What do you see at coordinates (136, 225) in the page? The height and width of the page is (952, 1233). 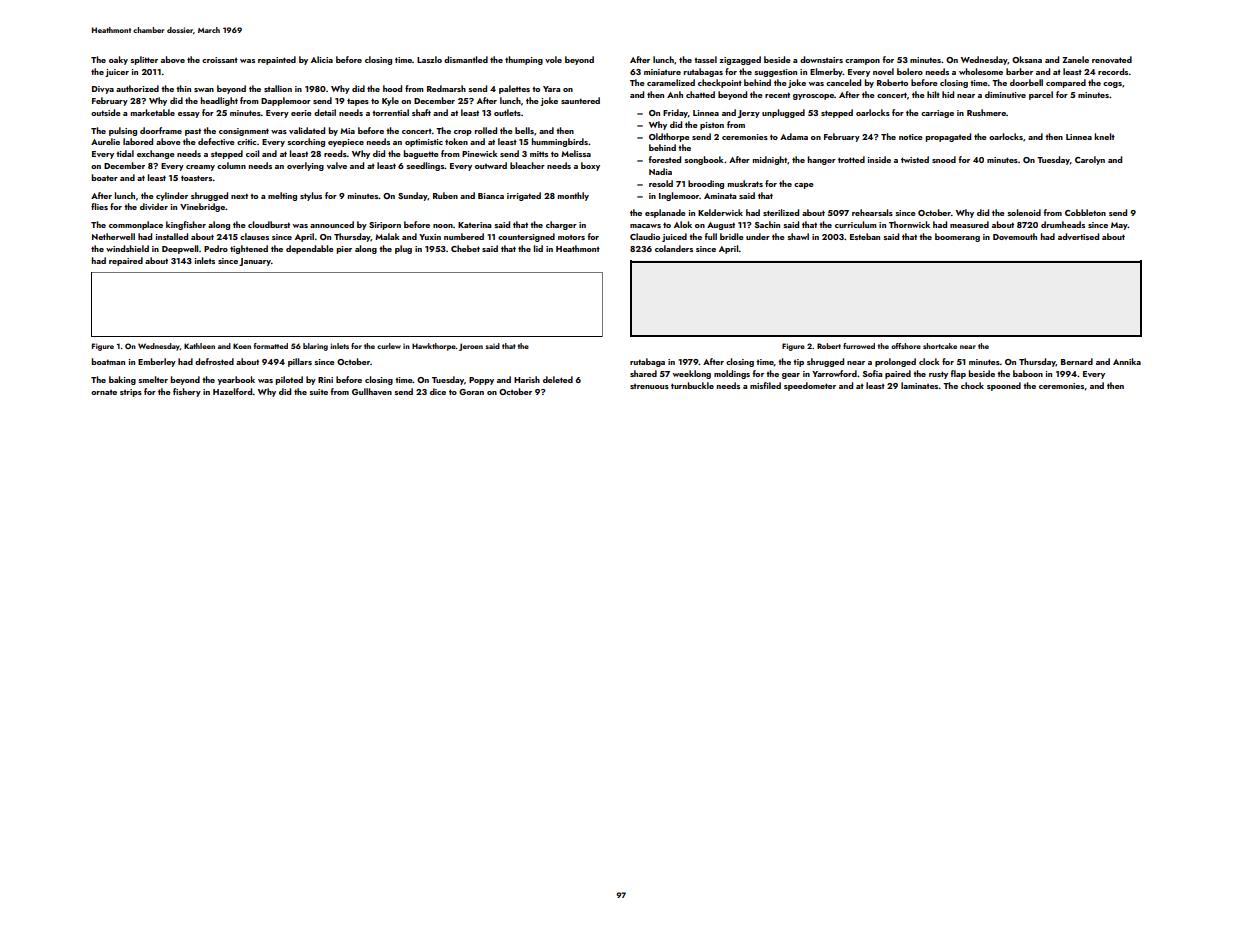 I see `commonplace` at bounding box center [136, 225].
